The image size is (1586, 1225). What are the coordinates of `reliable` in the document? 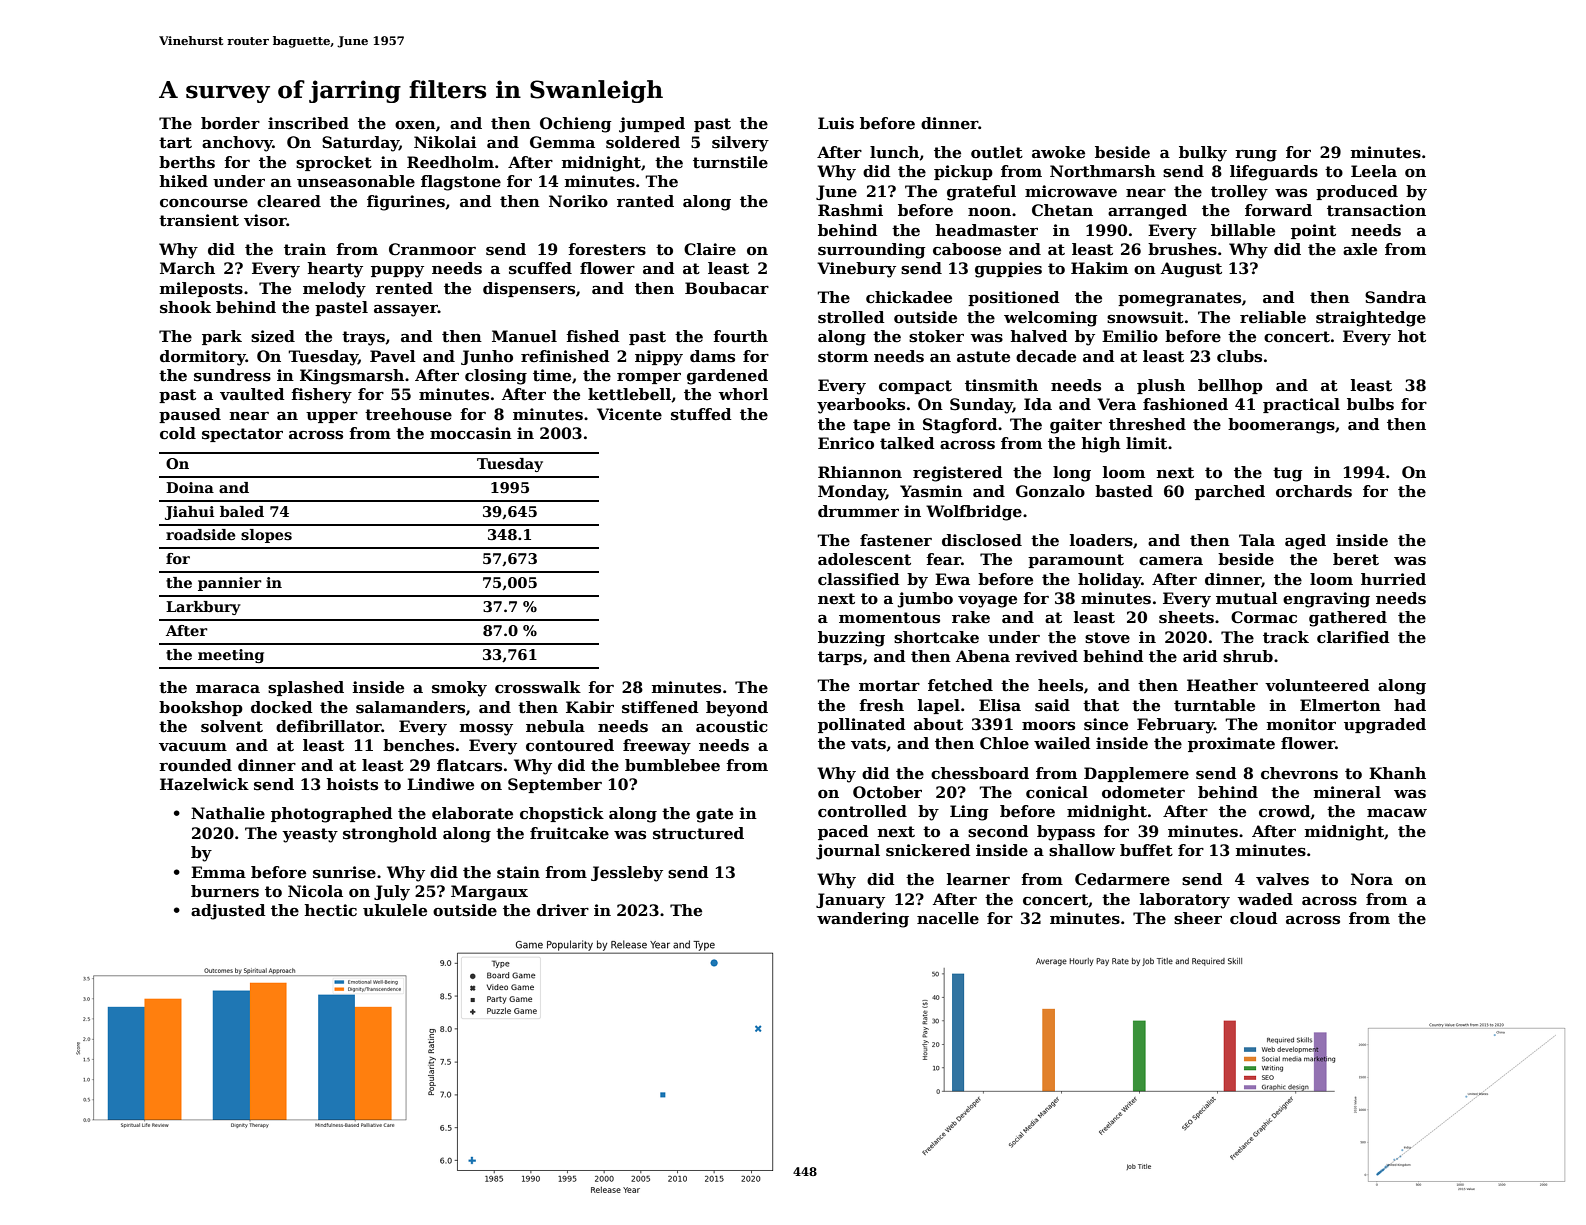 It's located at (1273, 317).
